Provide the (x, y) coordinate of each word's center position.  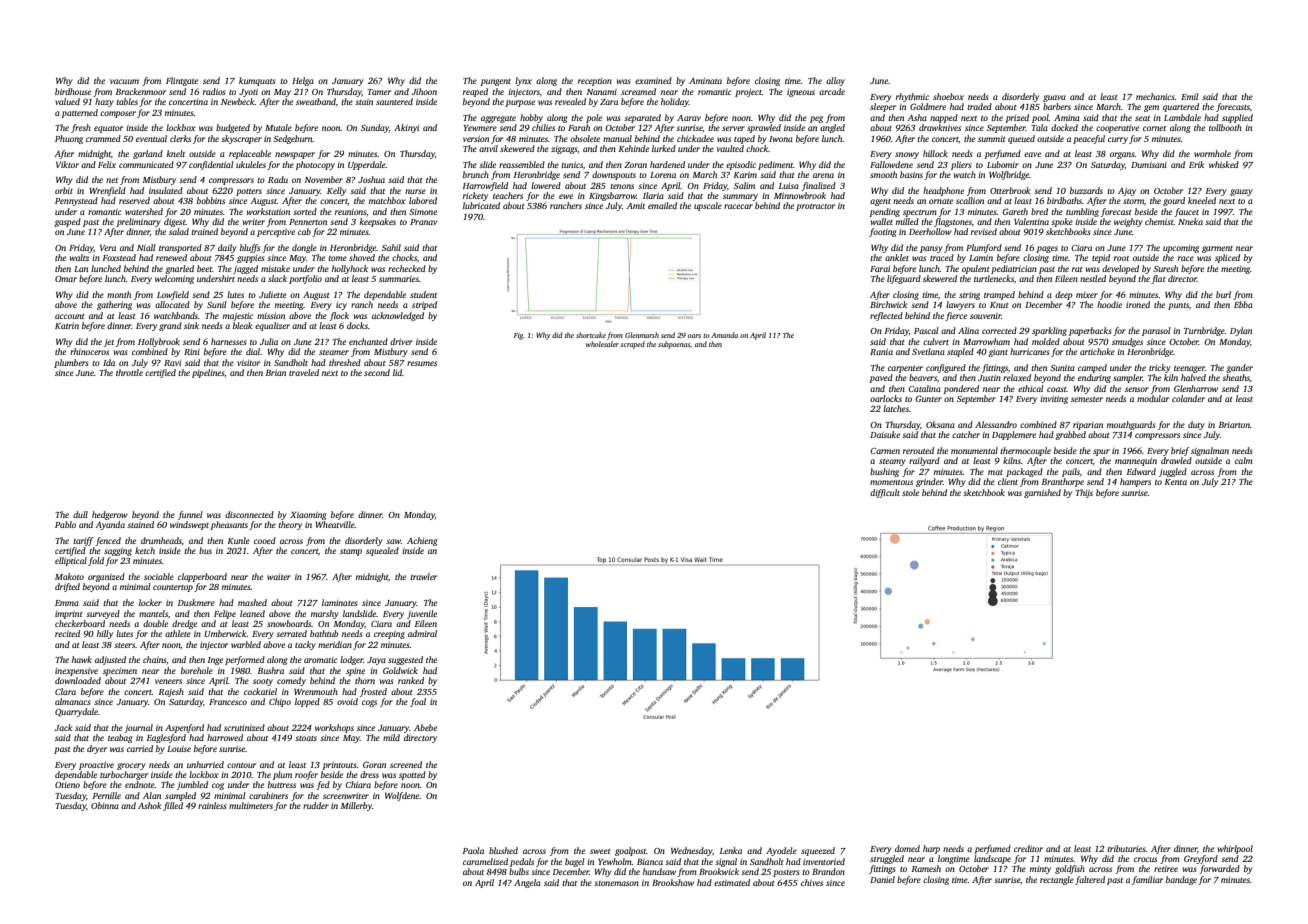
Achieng (422, 541)
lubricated (481, 205)
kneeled (1202, 200)
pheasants (229, 525)
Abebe (425, 727)
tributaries (1126, 848)
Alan (152, 795)
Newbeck (238, 101)
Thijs (1084, 493)
